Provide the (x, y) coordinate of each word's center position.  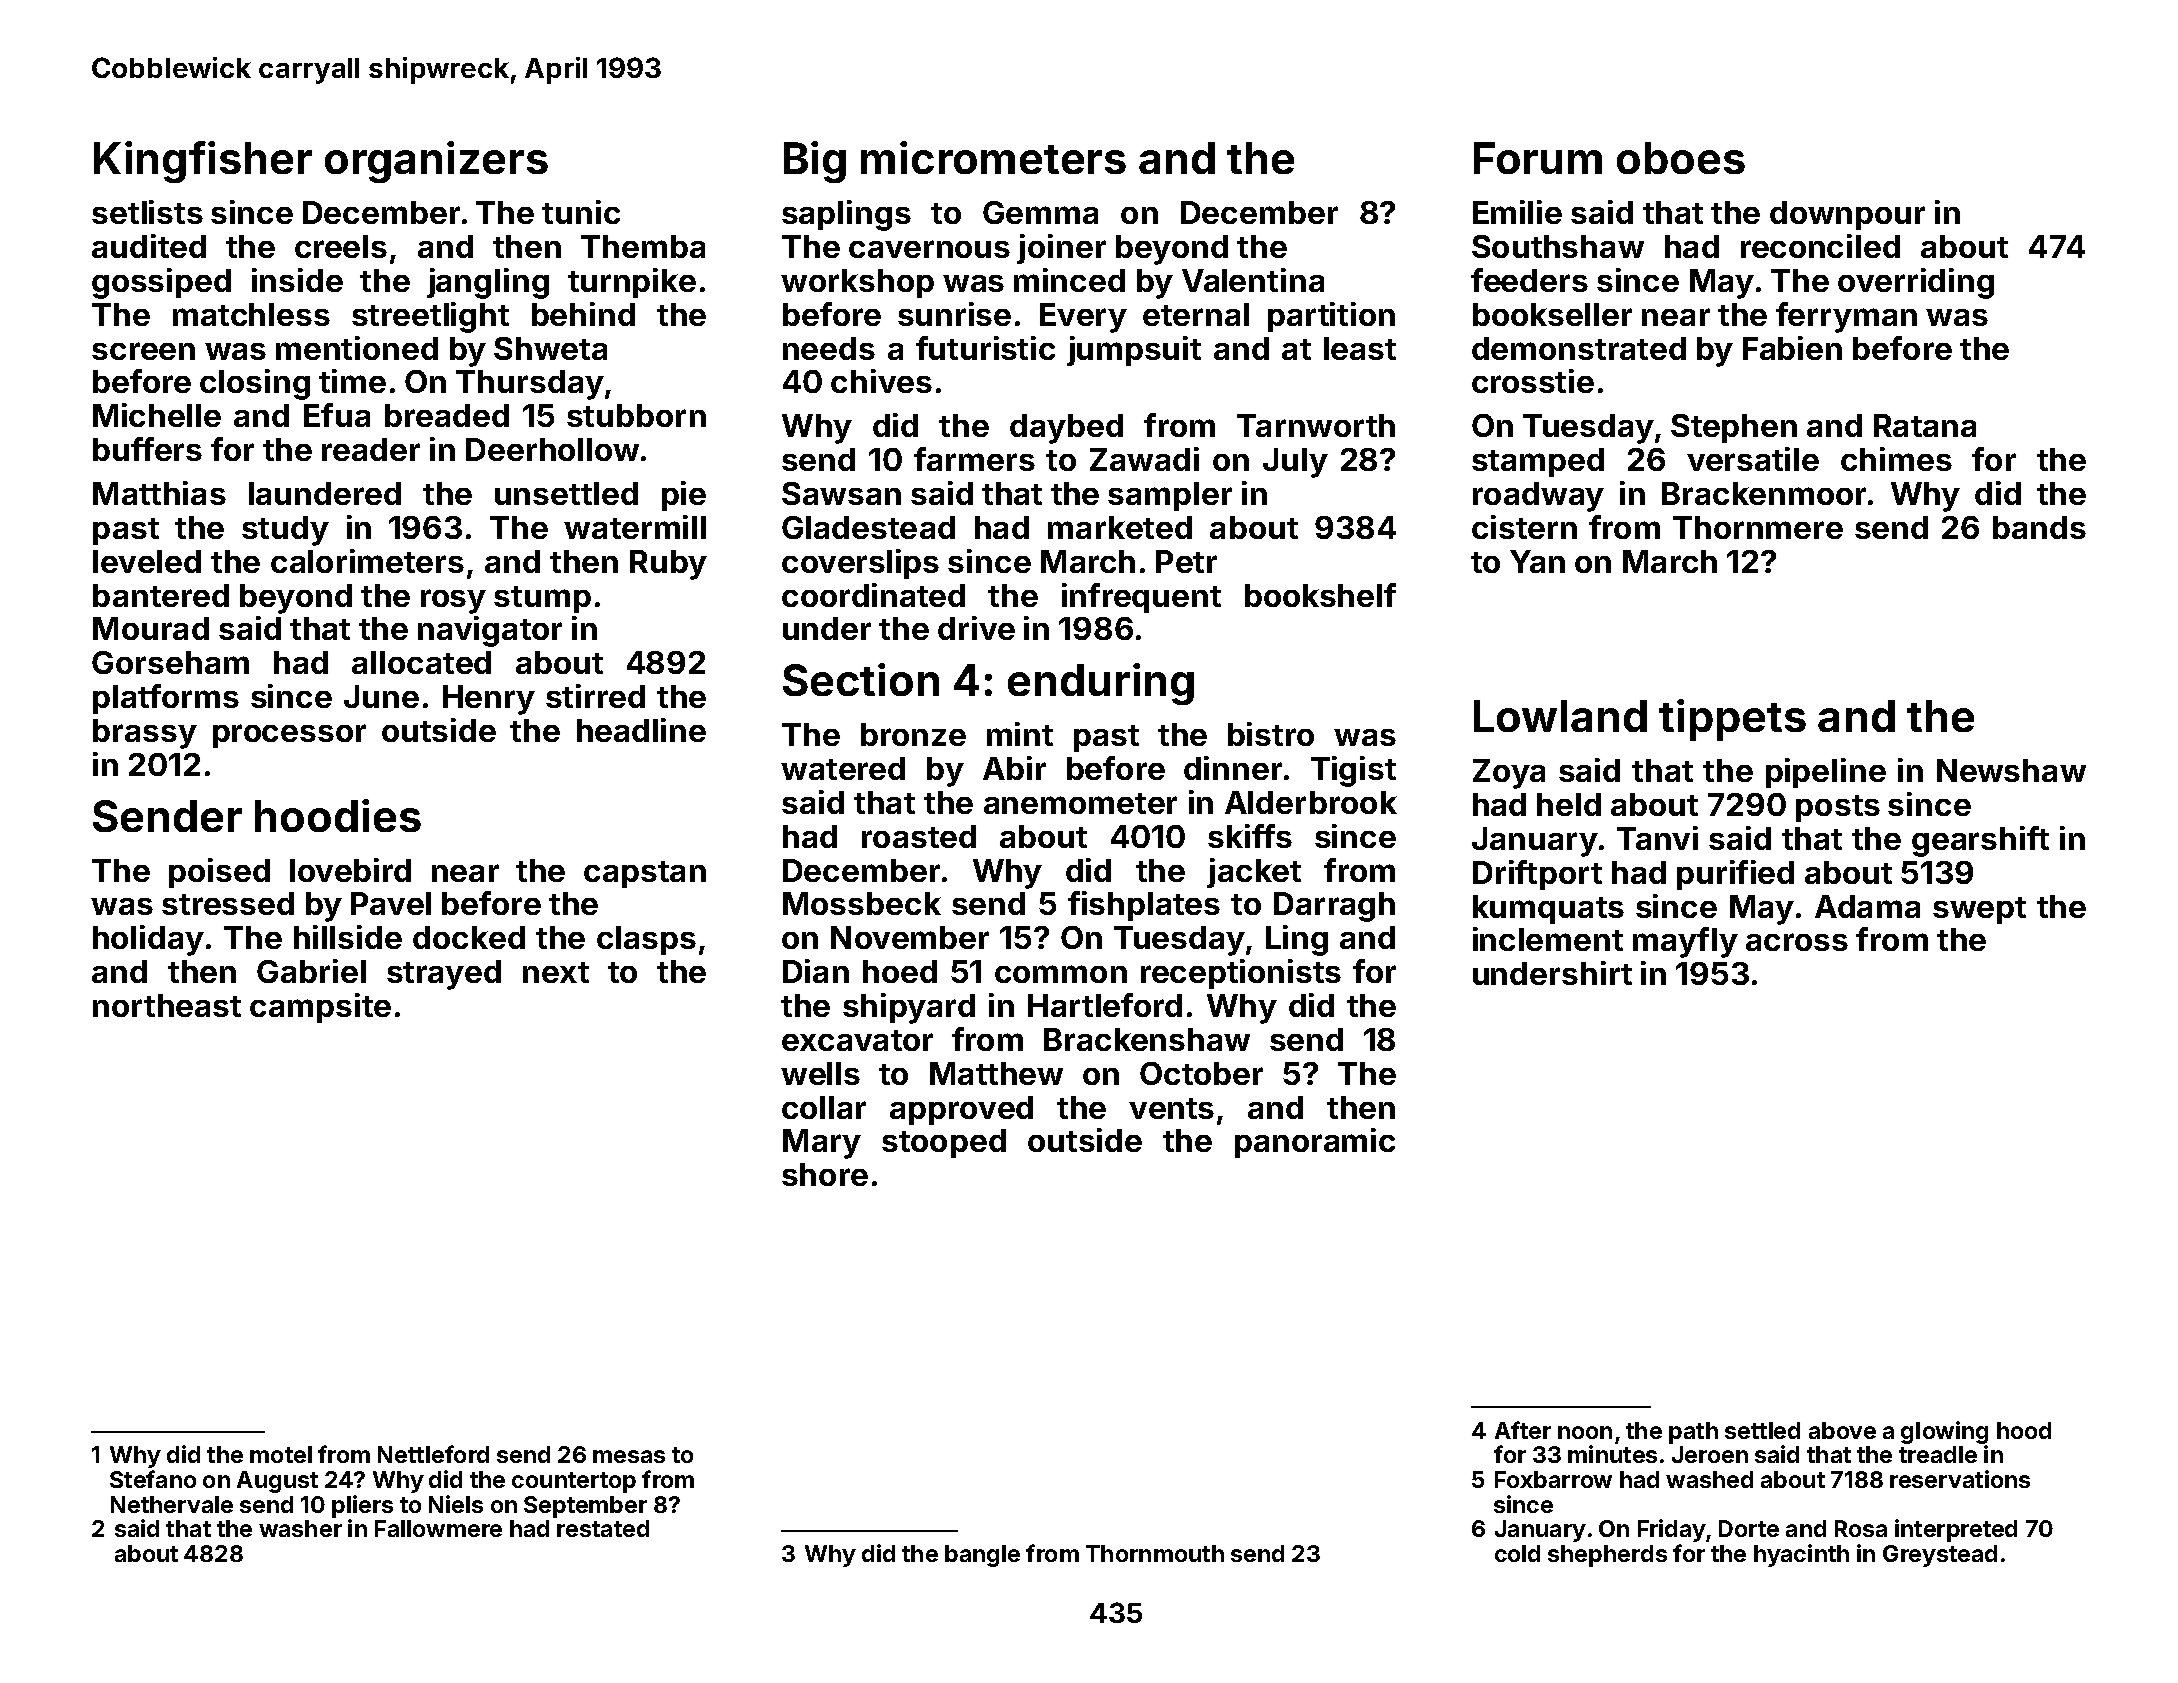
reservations (1960, 1479)
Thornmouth (1155, 1553)
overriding (1916, 283)
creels (341, 246)
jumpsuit (1134, 351)
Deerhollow (552, 449)
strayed (444, 975)
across (1797, 942)
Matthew (996, 1073)
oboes (1681, 158)
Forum (1538, 158)
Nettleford (433, 1454)
